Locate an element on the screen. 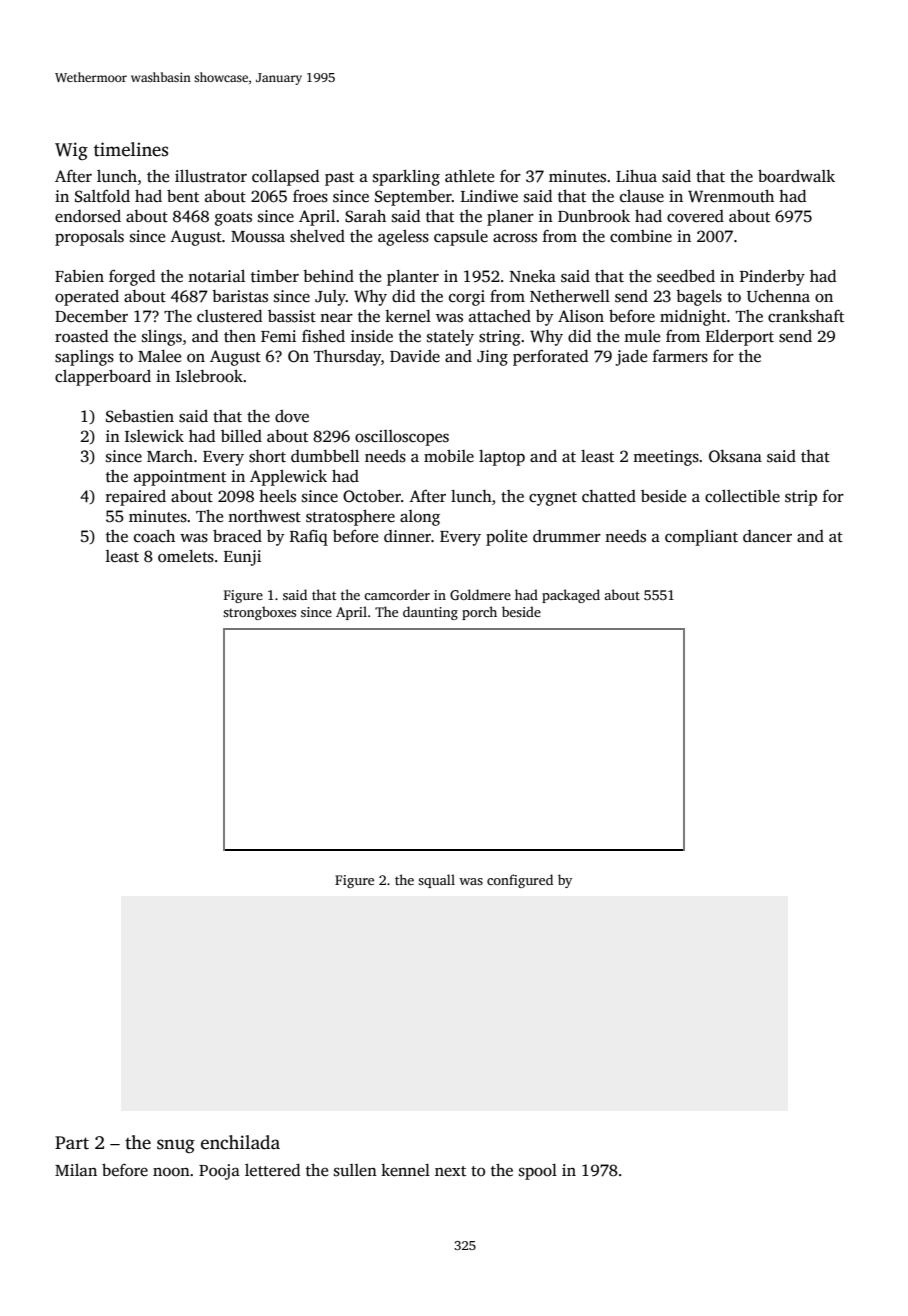 The width and height of the screenshot is (908, 1316). braced is located at coordinates (237, 536).
